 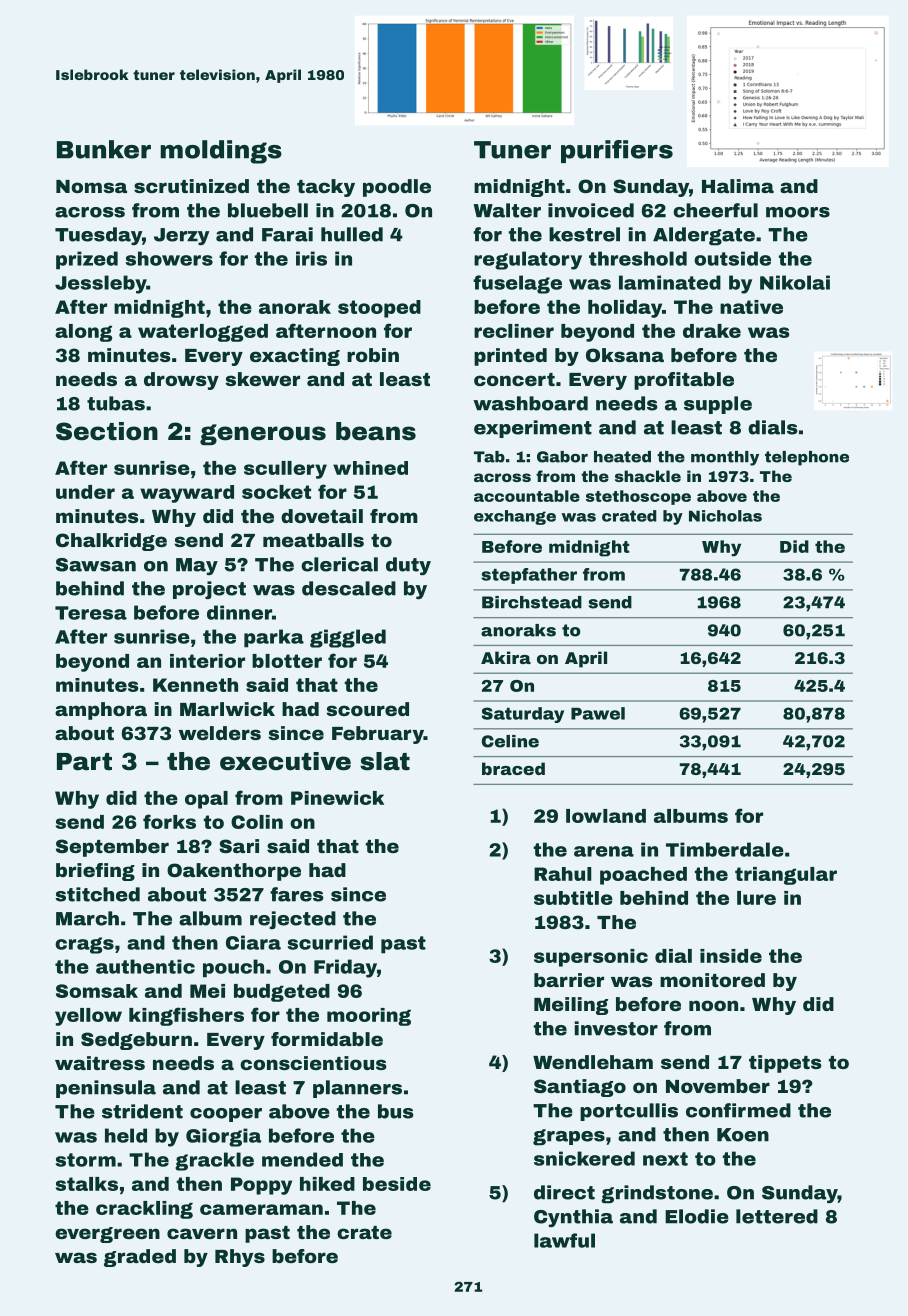 What do you see at coordinates (311, 258) in the screenshot?
I see `iris` at bounding box center [311, 258].
